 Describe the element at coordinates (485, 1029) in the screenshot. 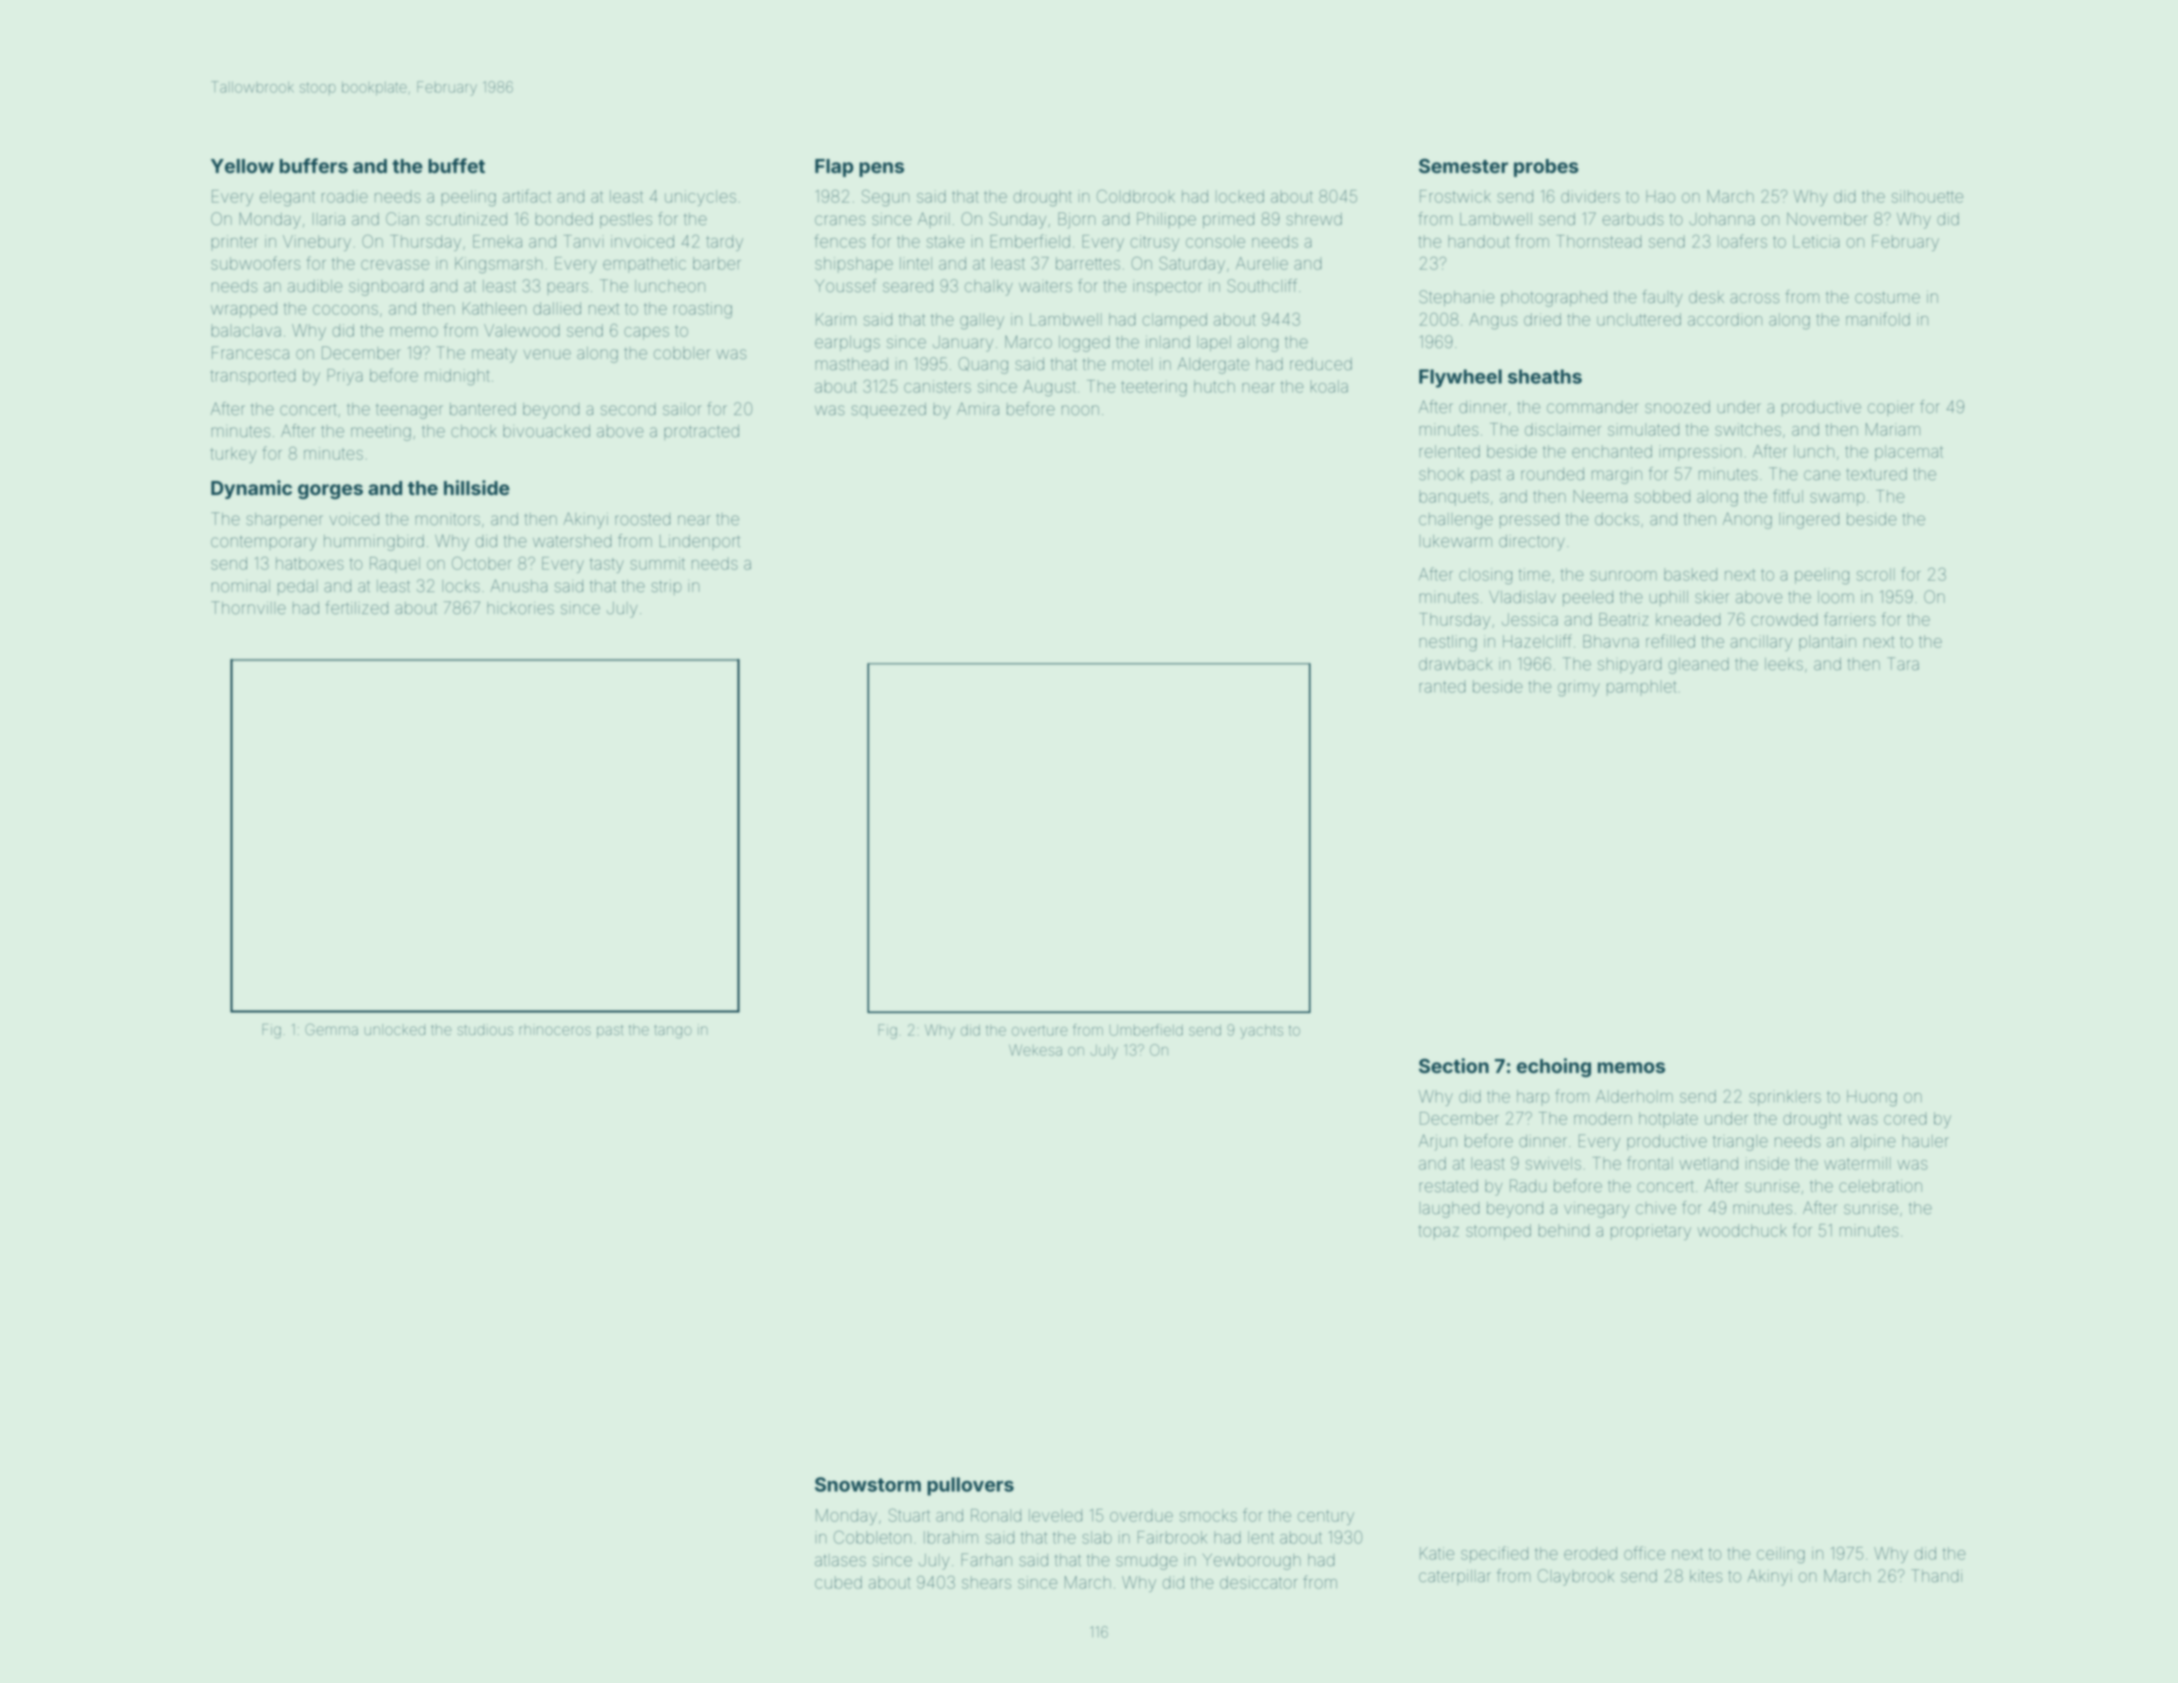

I see `studious` at that location.
